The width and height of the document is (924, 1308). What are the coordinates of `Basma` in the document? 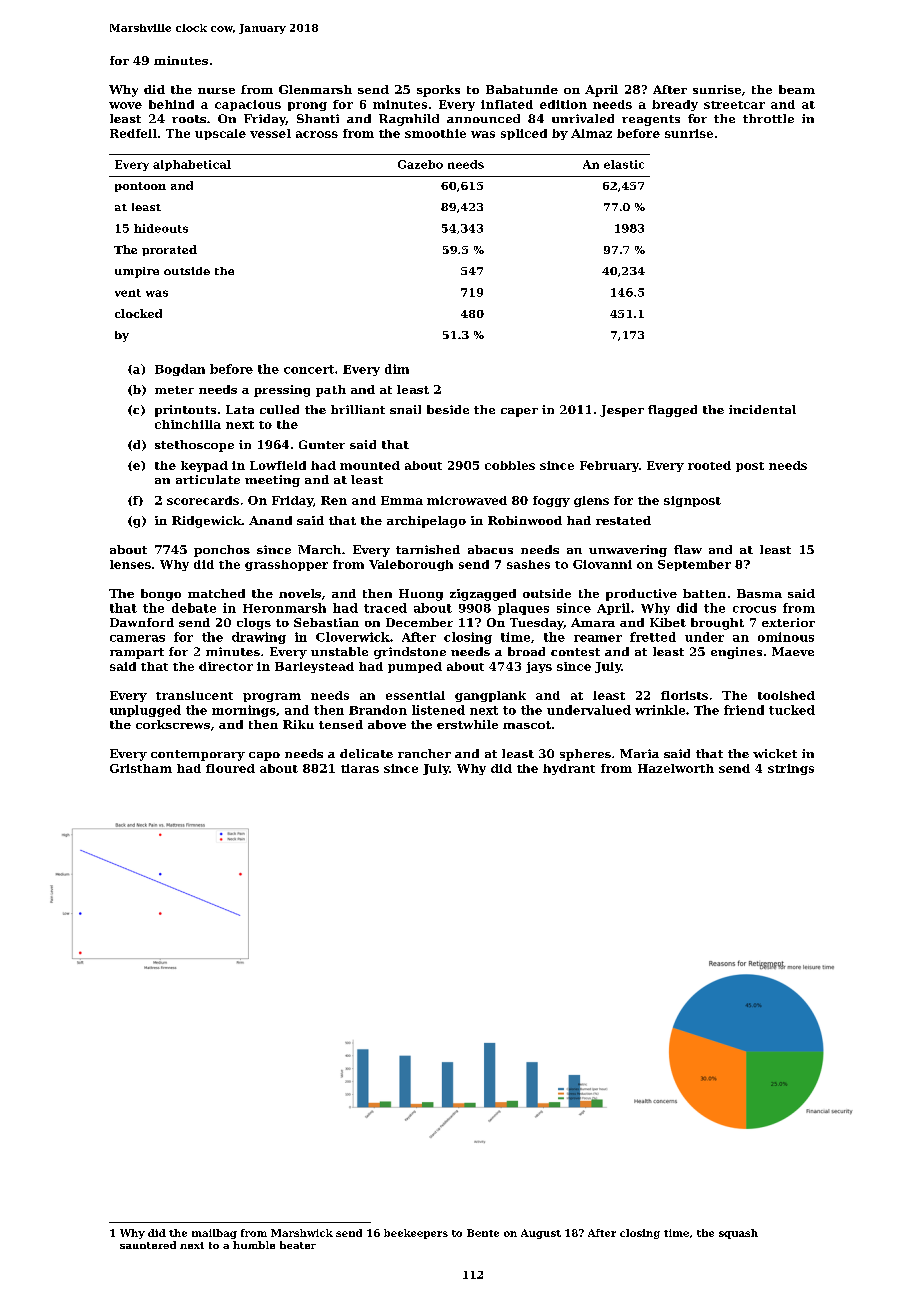 It's located at (759, 593).
